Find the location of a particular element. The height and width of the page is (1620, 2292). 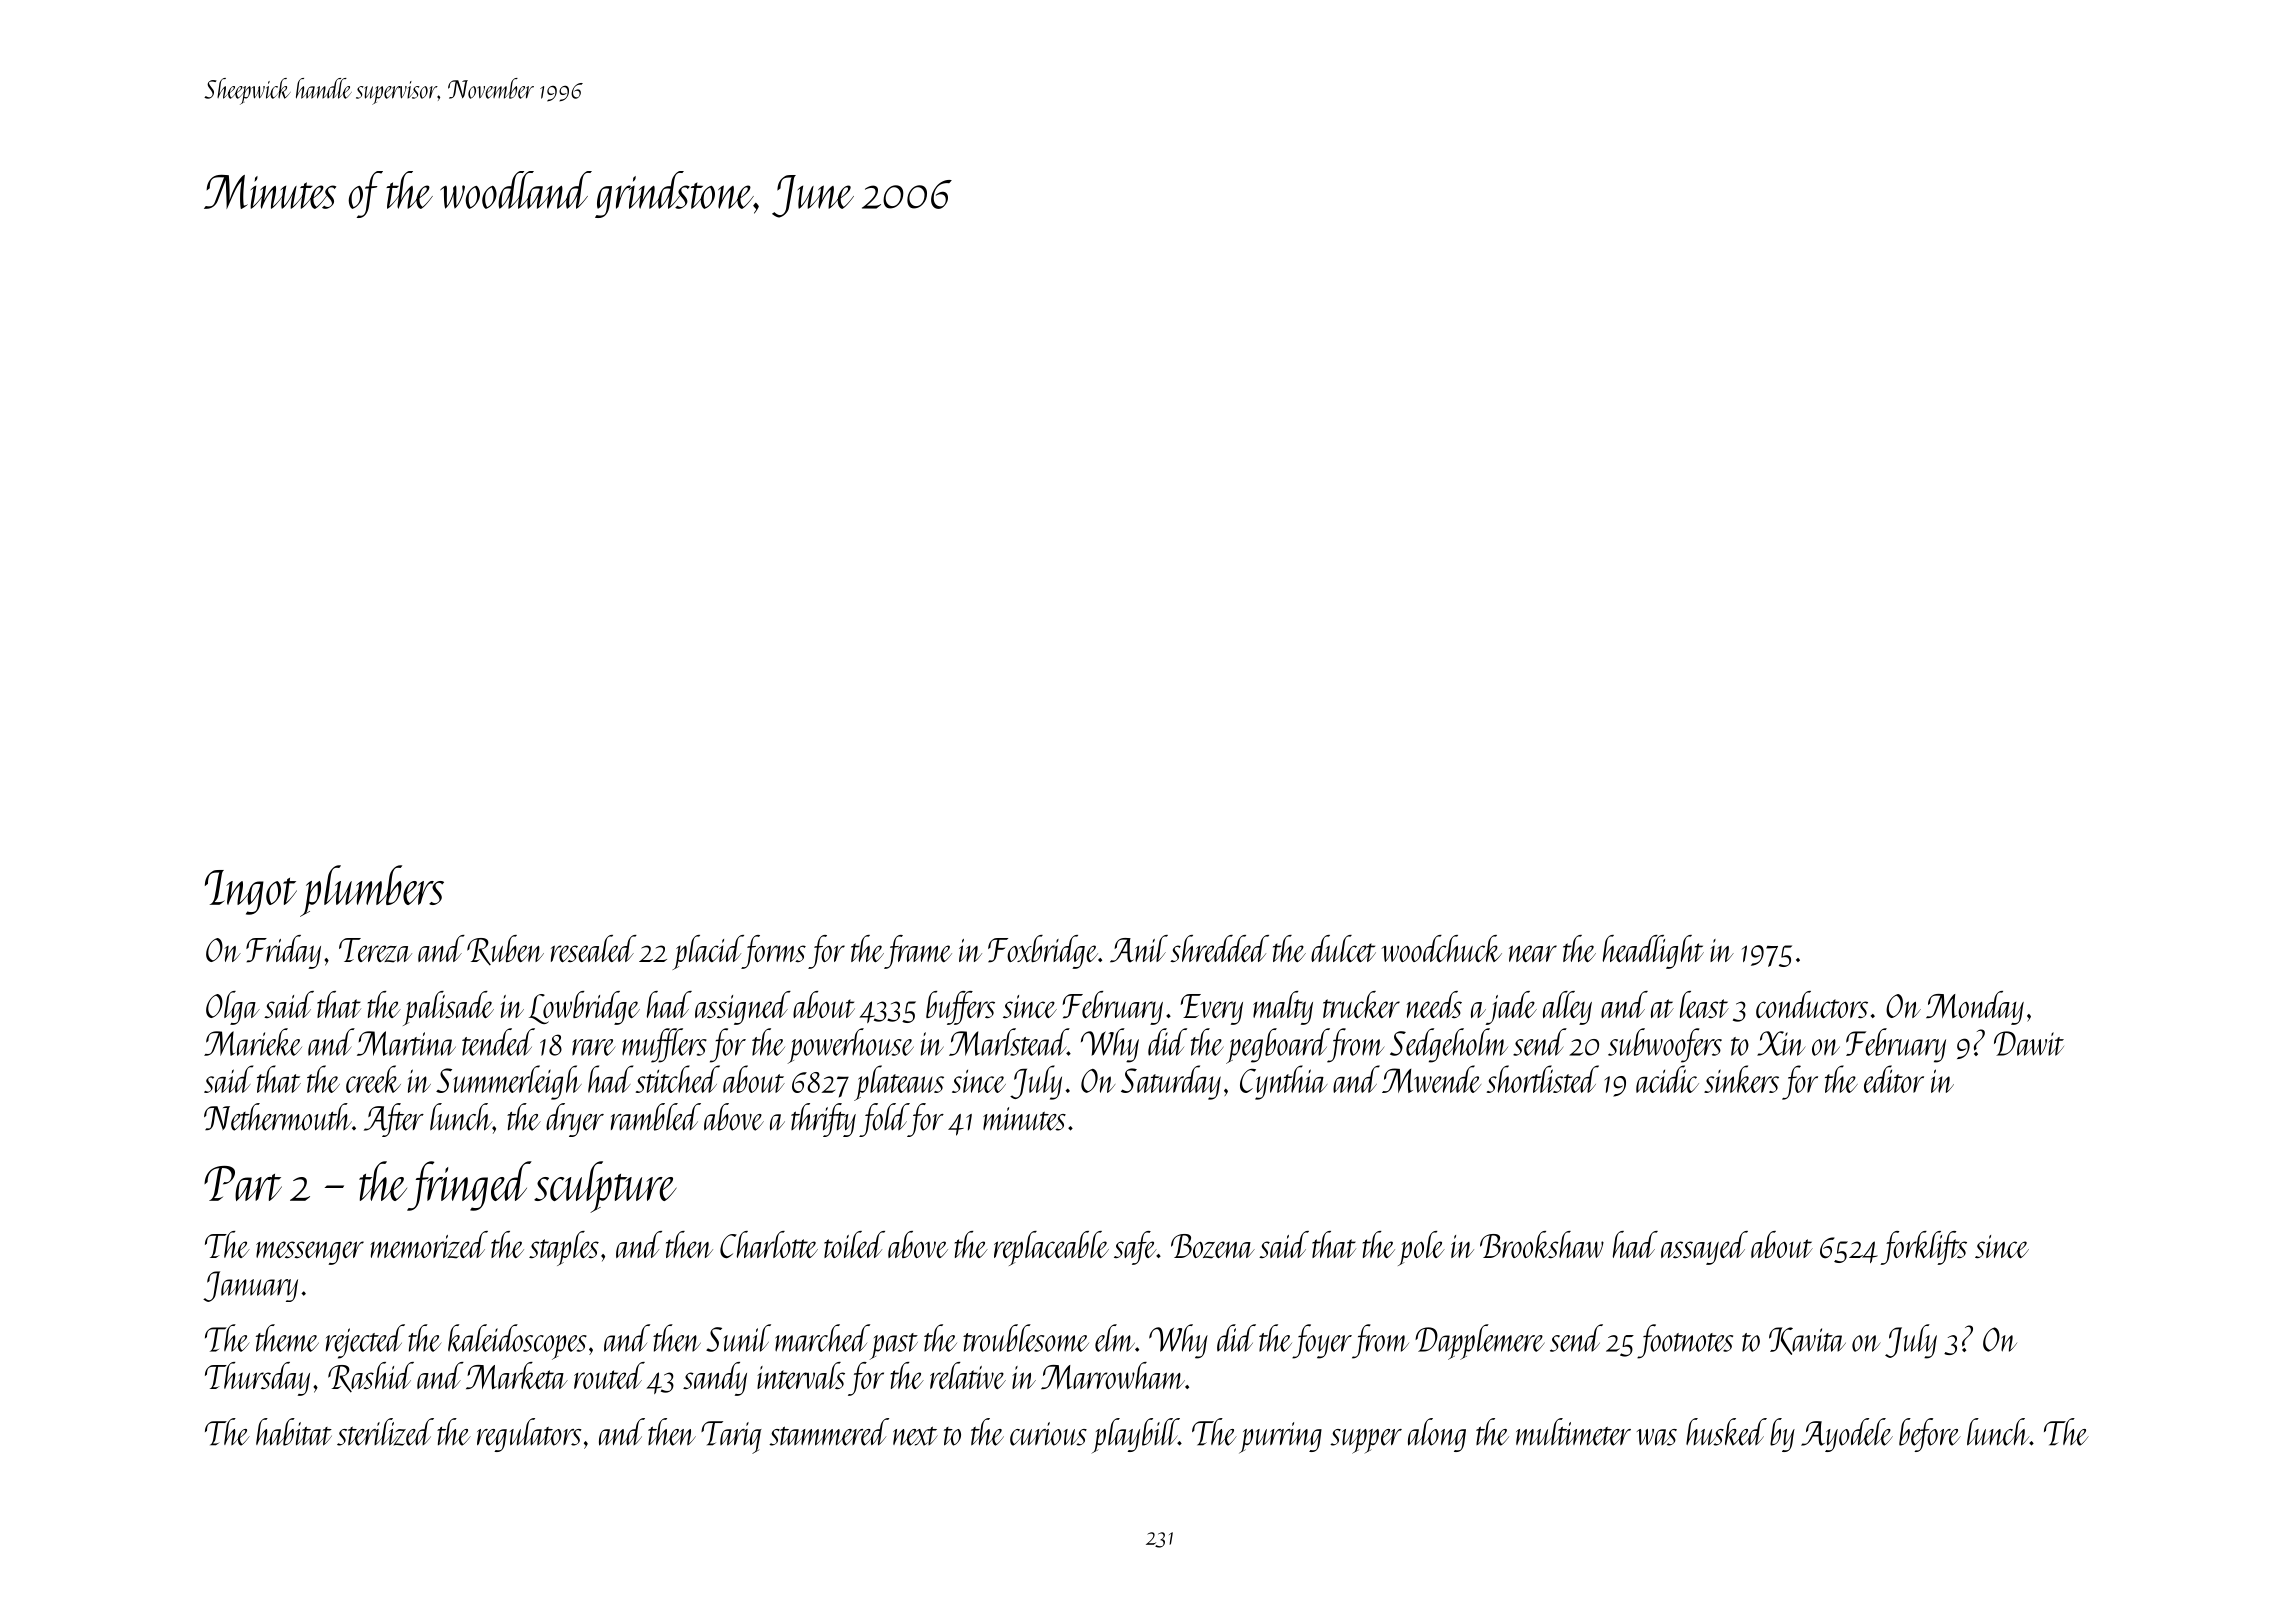

woodchuck is located at coordinates (1441, 948).
